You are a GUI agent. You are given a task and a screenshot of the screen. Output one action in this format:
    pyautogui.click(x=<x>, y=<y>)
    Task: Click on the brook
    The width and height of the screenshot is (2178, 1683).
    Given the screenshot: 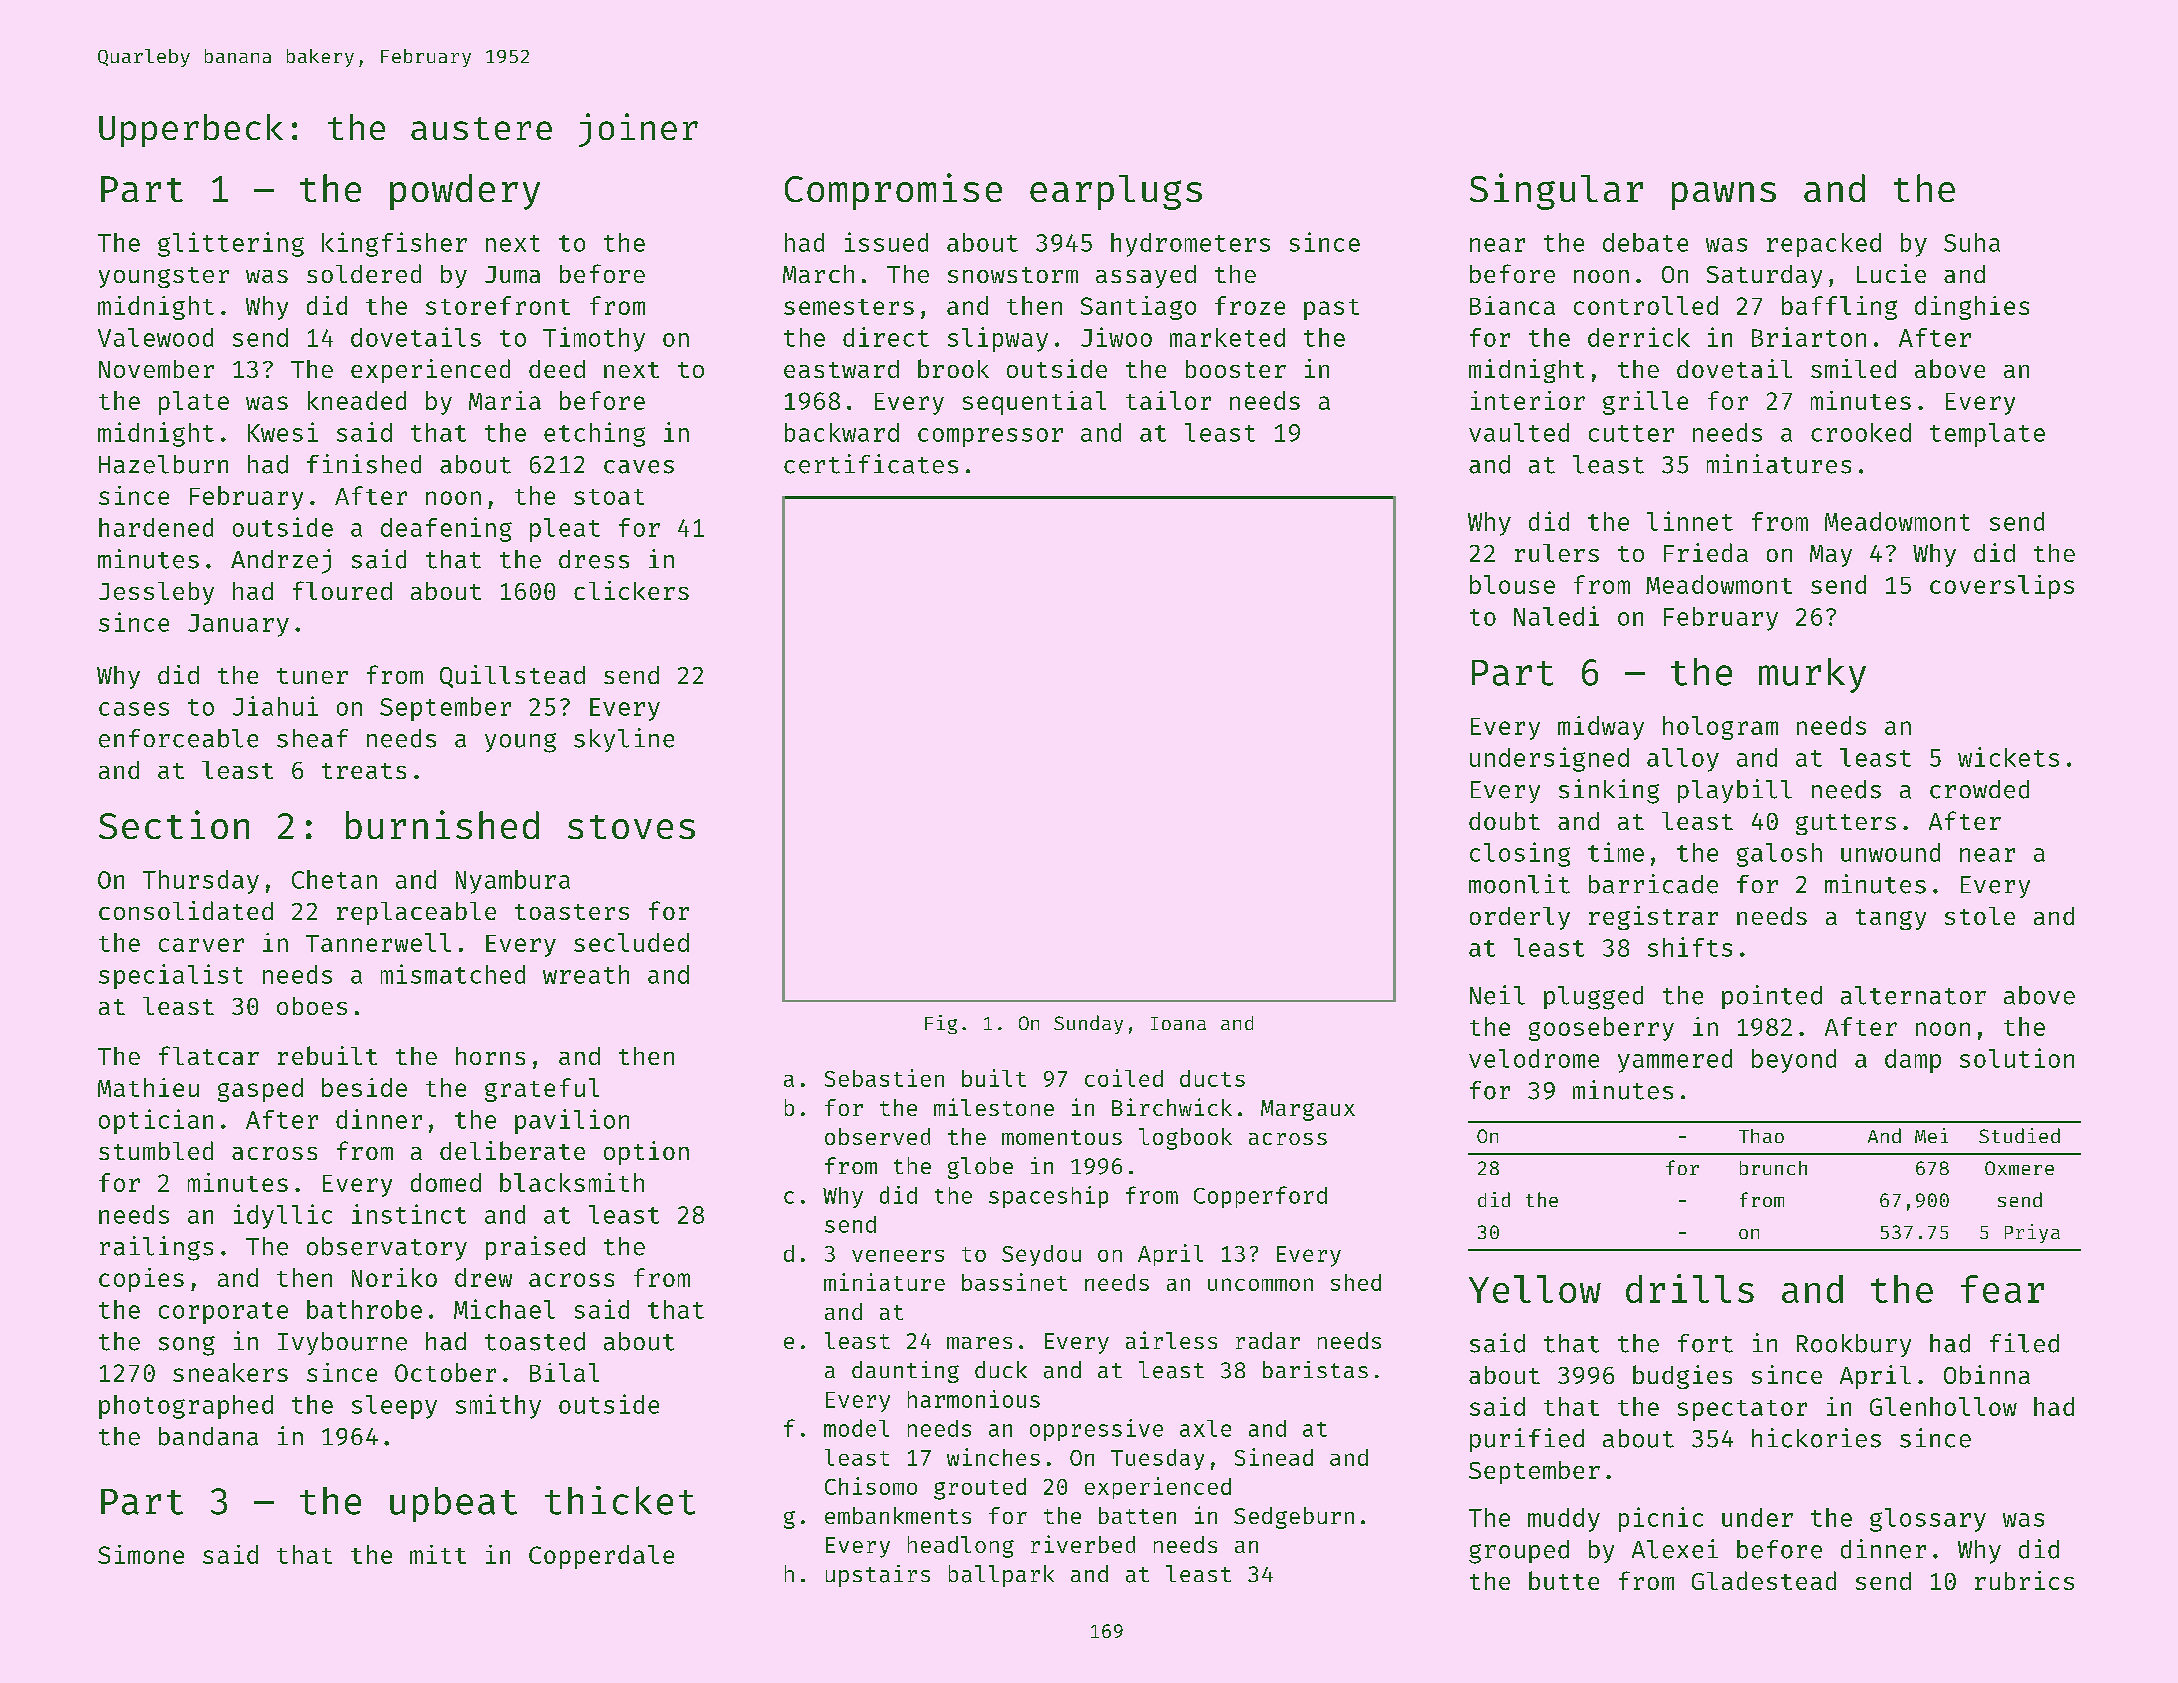 What is the action you would take?
    pyautogui.click(x=953, y=368)
